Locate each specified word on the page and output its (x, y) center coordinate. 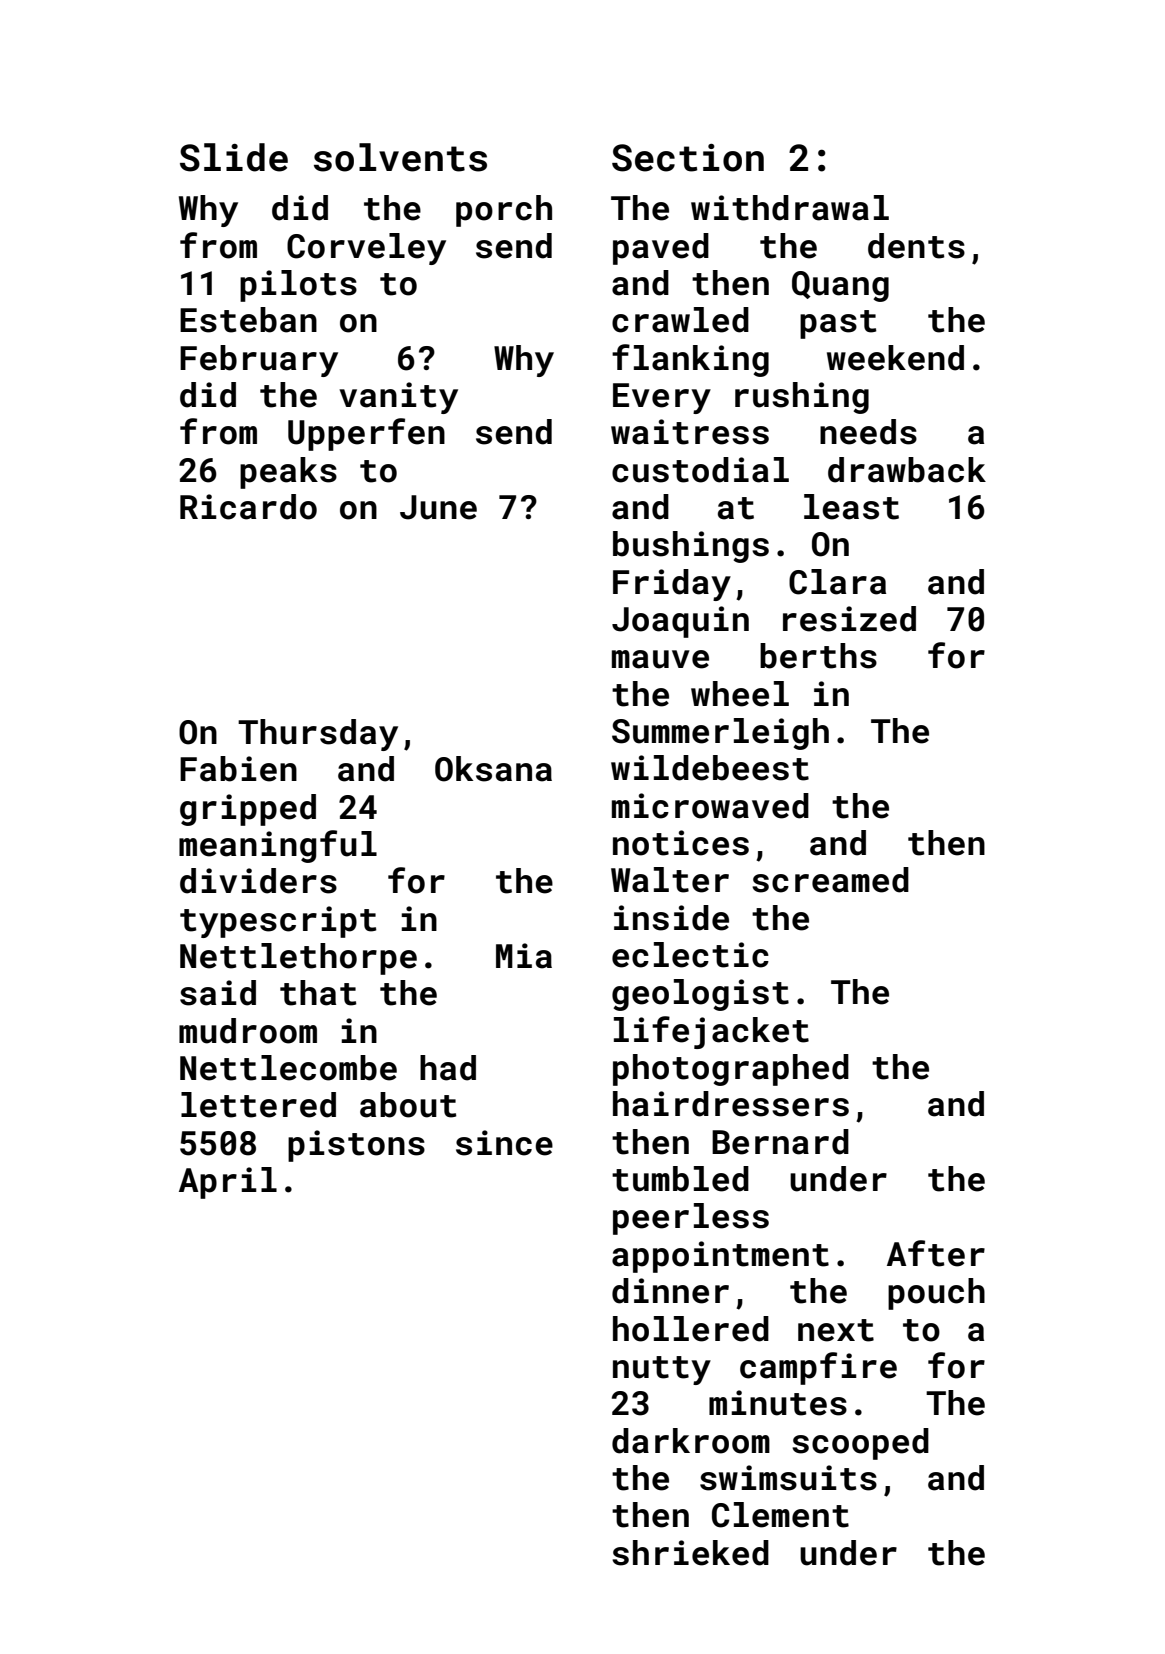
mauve (660, 659)
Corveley (366, 249)
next (836, 1330)
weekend (895, 358)
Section (688, 158)
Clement (780, 1515)
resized (849, 619)
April (228, 1183)
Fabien (238, 769)
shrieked (690, 1553)
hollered (691, 1329)
